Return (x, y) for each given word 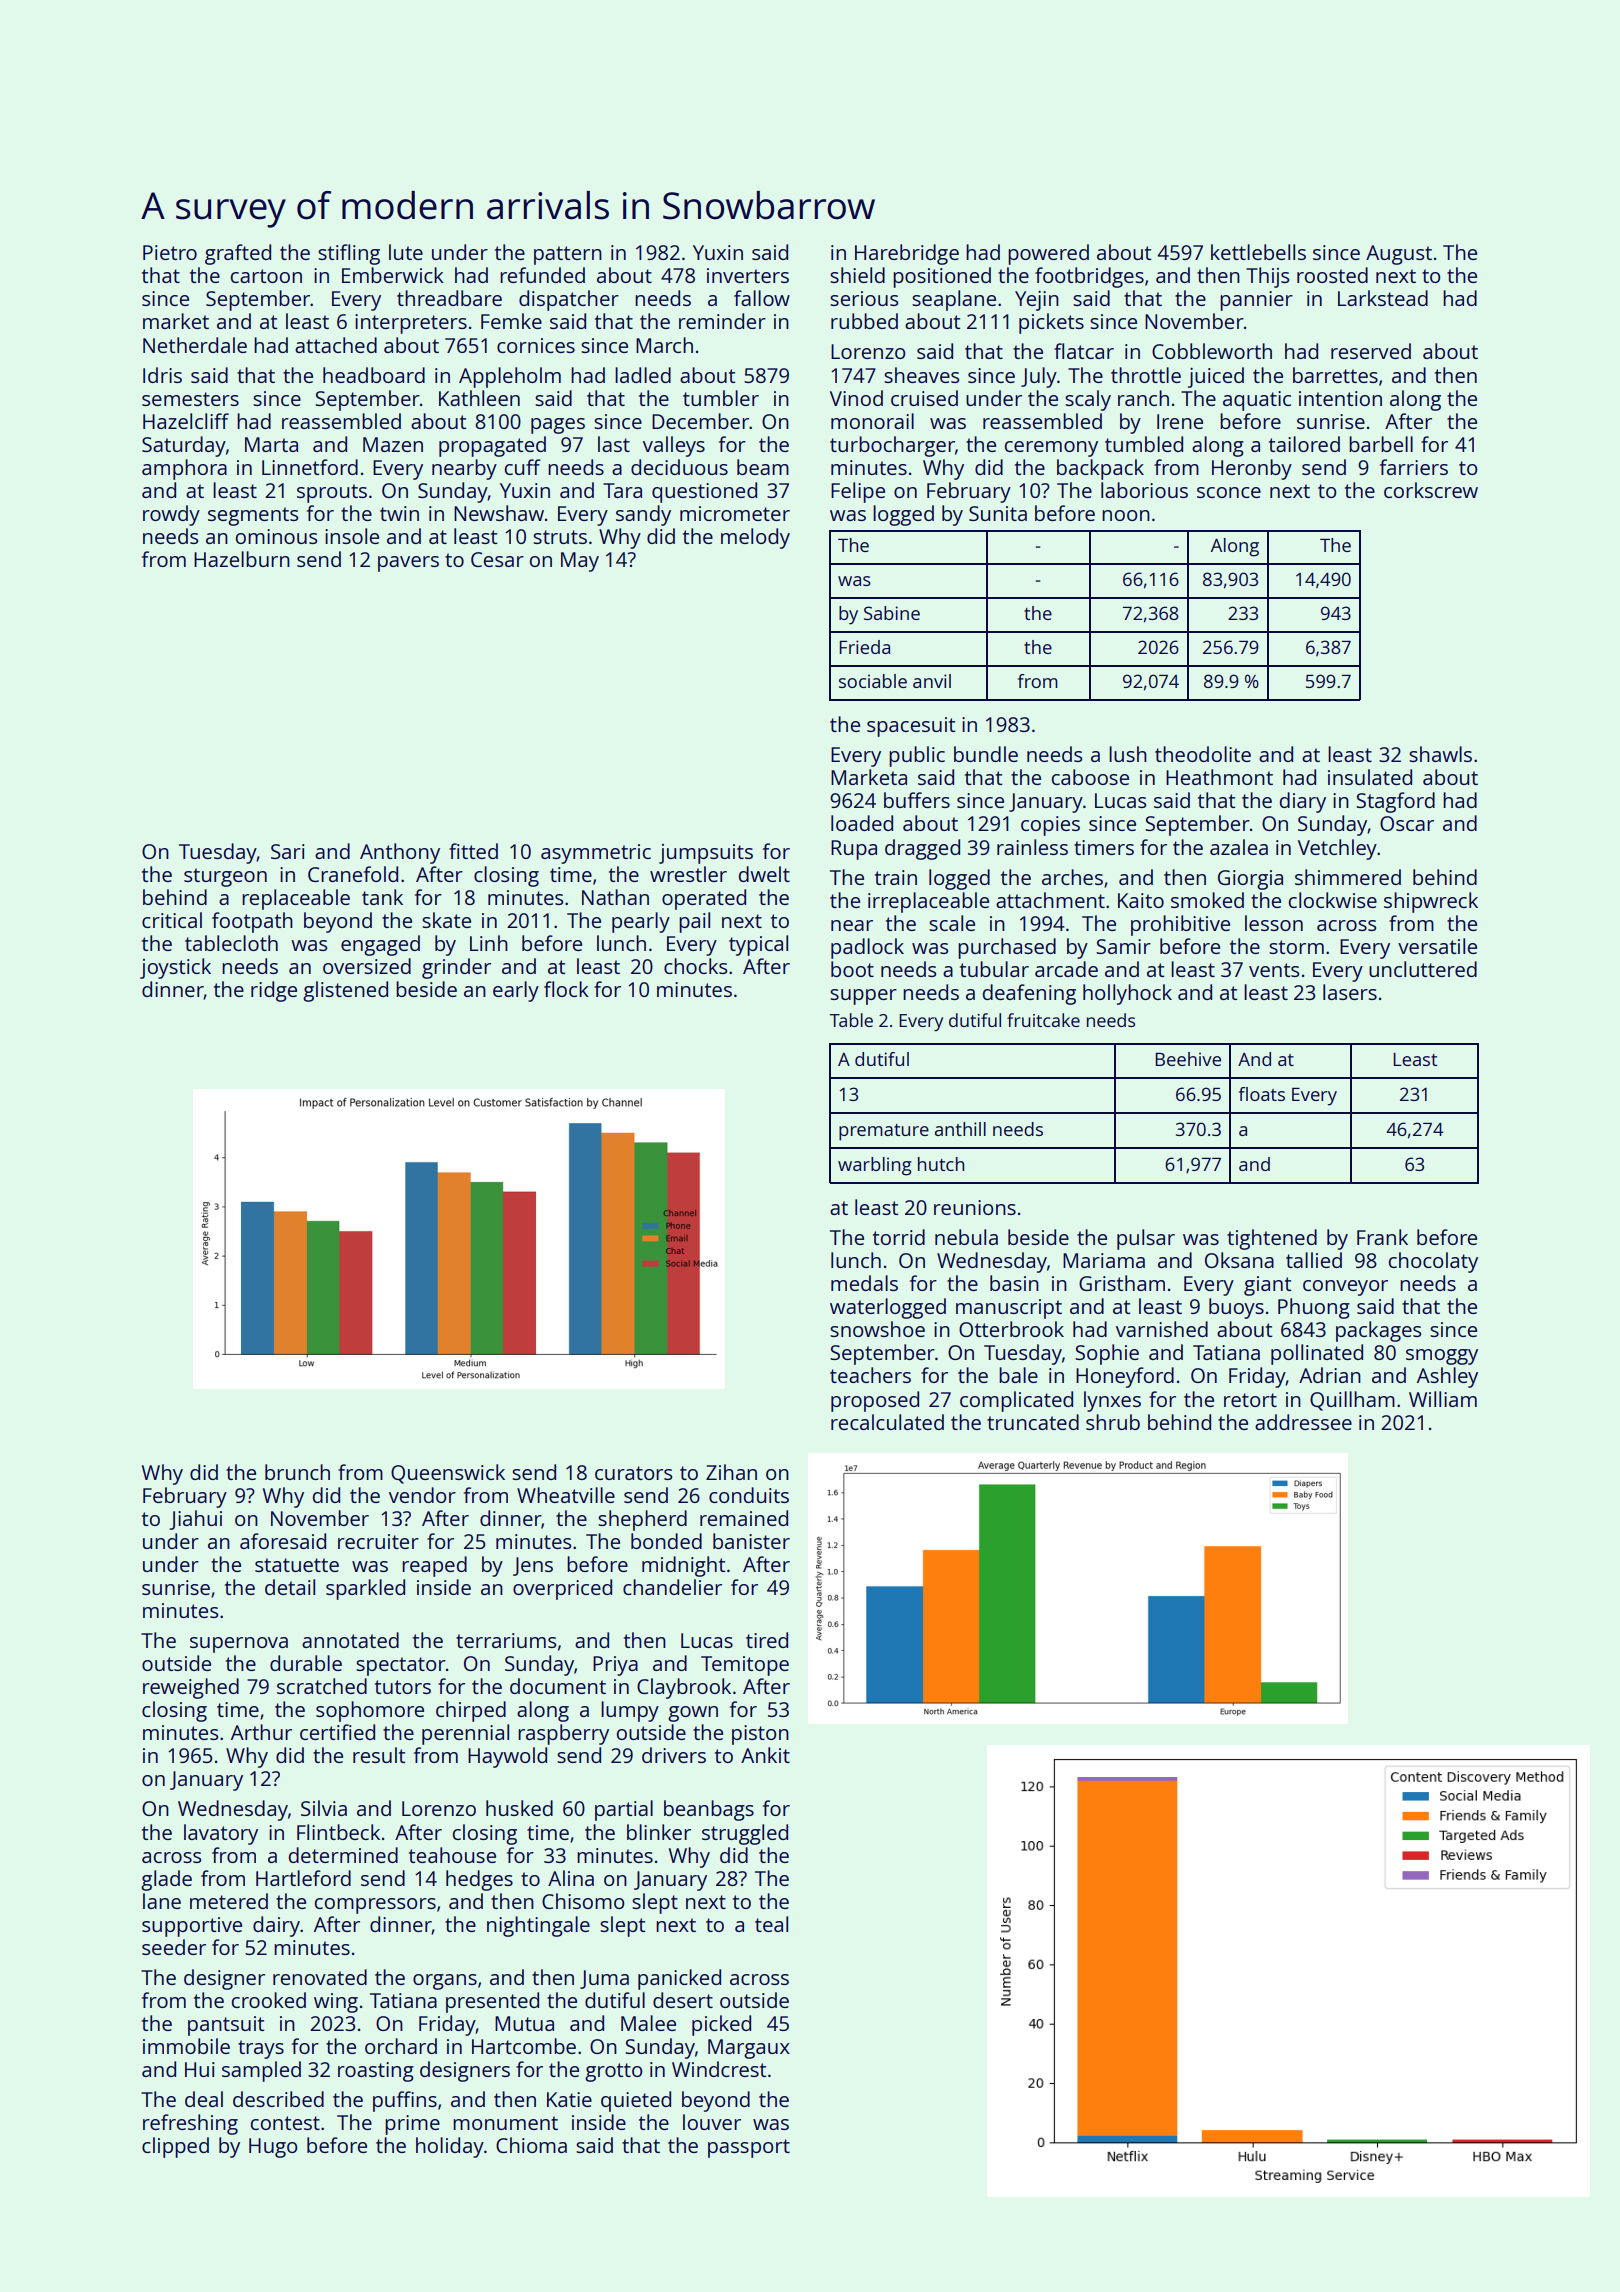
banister (751, 1541)
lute (406, 252)
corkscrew (1431, 490)
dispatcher (569, 300)
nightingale (538, 1926)
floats (1262, 1094)
